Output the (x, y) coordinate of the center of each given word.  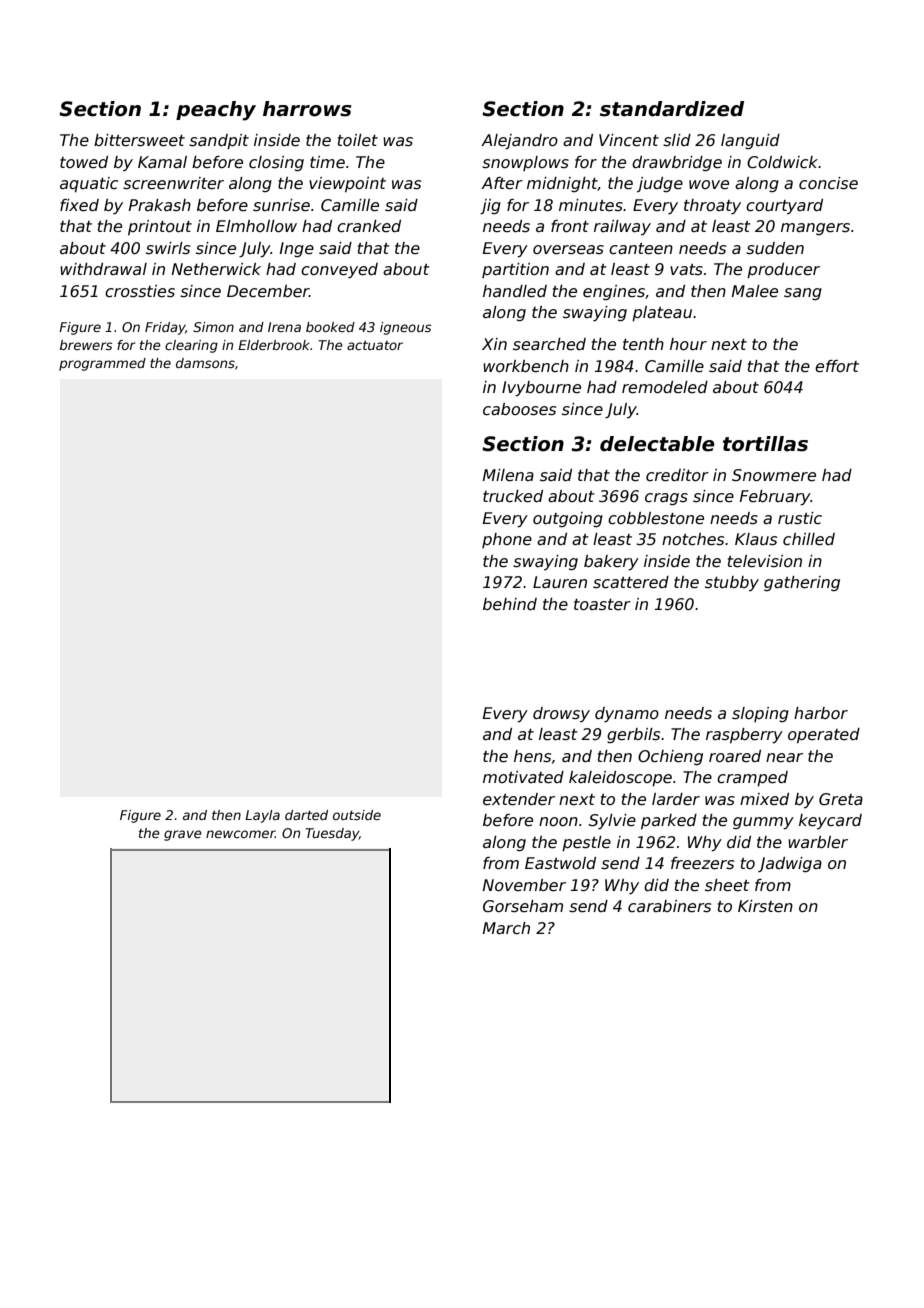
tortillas (765, 444)
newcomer (240, 834)
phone (507, 540)
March (506, 928)
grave (183, 835)
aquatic (89, 184)
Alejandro (519, 141)
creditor (677, 475)
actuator (375, 345)
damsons (205, 363)
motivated (523, 777)
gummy (763, 823)
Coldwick (782, 162)
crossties (140, 291)
